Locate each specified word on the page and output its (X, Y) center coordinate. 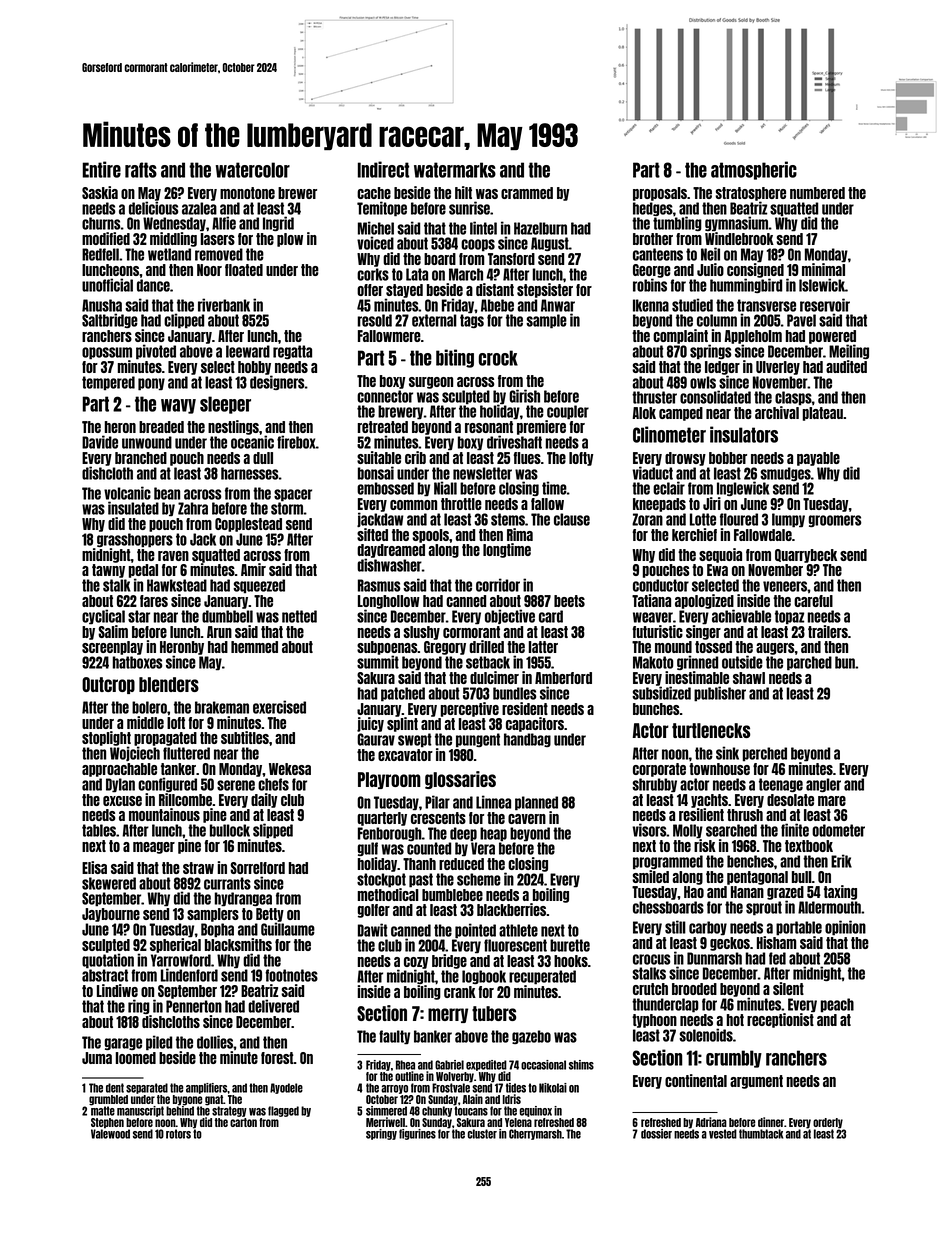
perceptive (469, 709)
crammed (527, 193)
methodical (388, 894)
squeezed (259, 586)
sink (727, 753)
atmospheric (754, 170)
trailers (828, 631)
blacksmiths (238, 944)
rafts (141, 170)
